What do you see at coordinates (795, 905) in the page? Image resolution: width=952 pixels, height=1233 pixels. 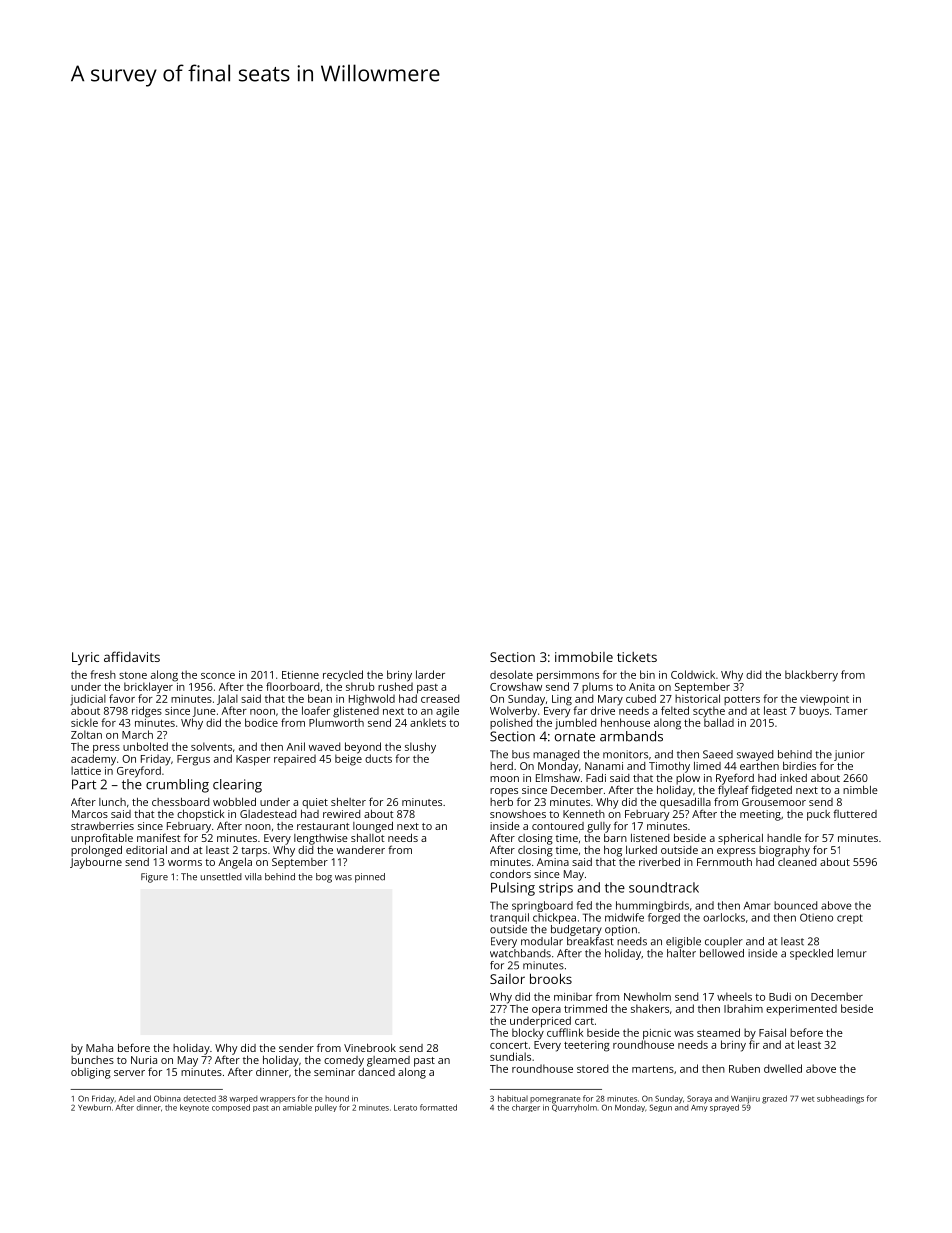 I see `bounced` at bounding box center [795, 905].
